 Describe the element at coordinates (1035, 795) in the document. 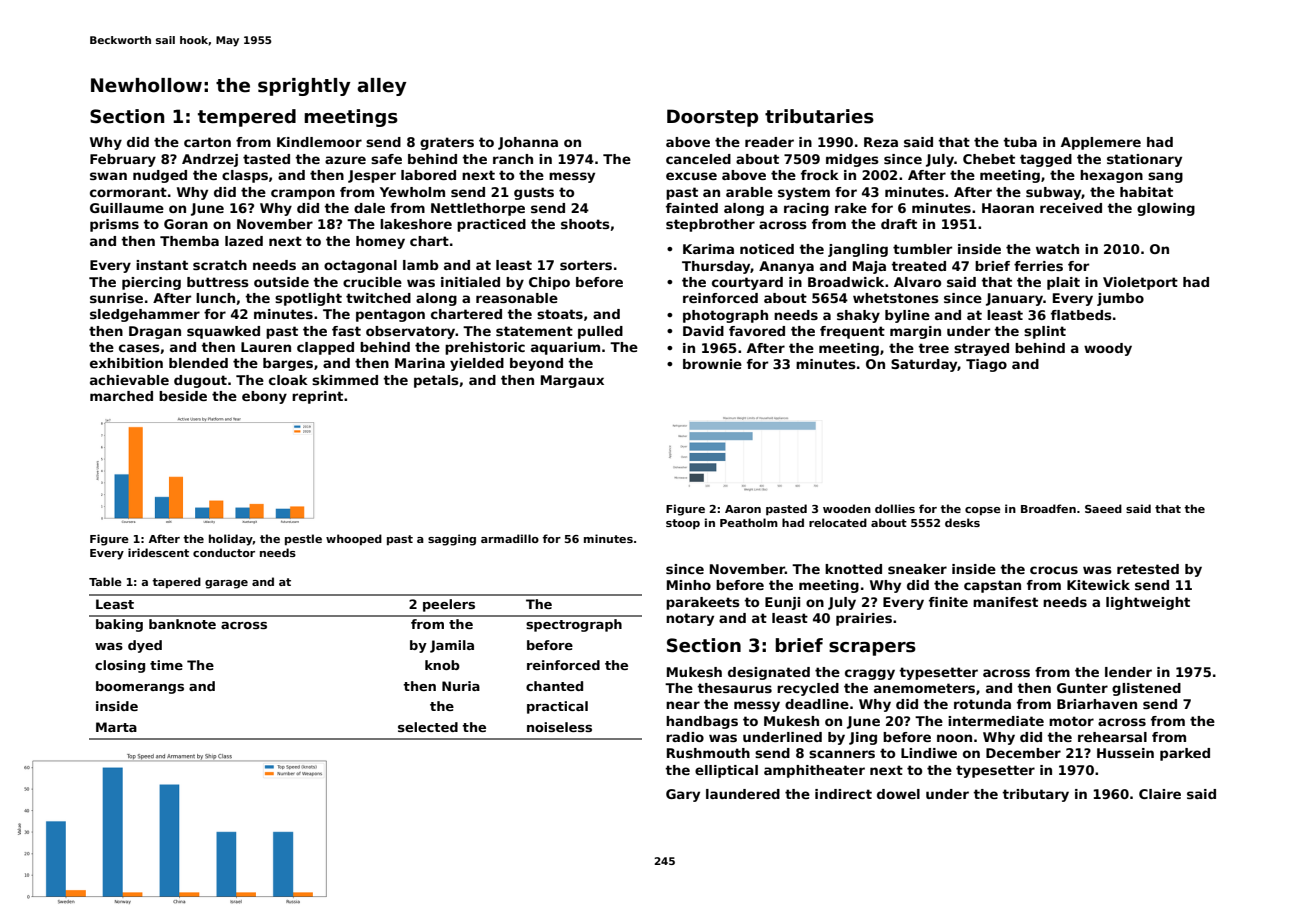

I see `tributary` at that location.
